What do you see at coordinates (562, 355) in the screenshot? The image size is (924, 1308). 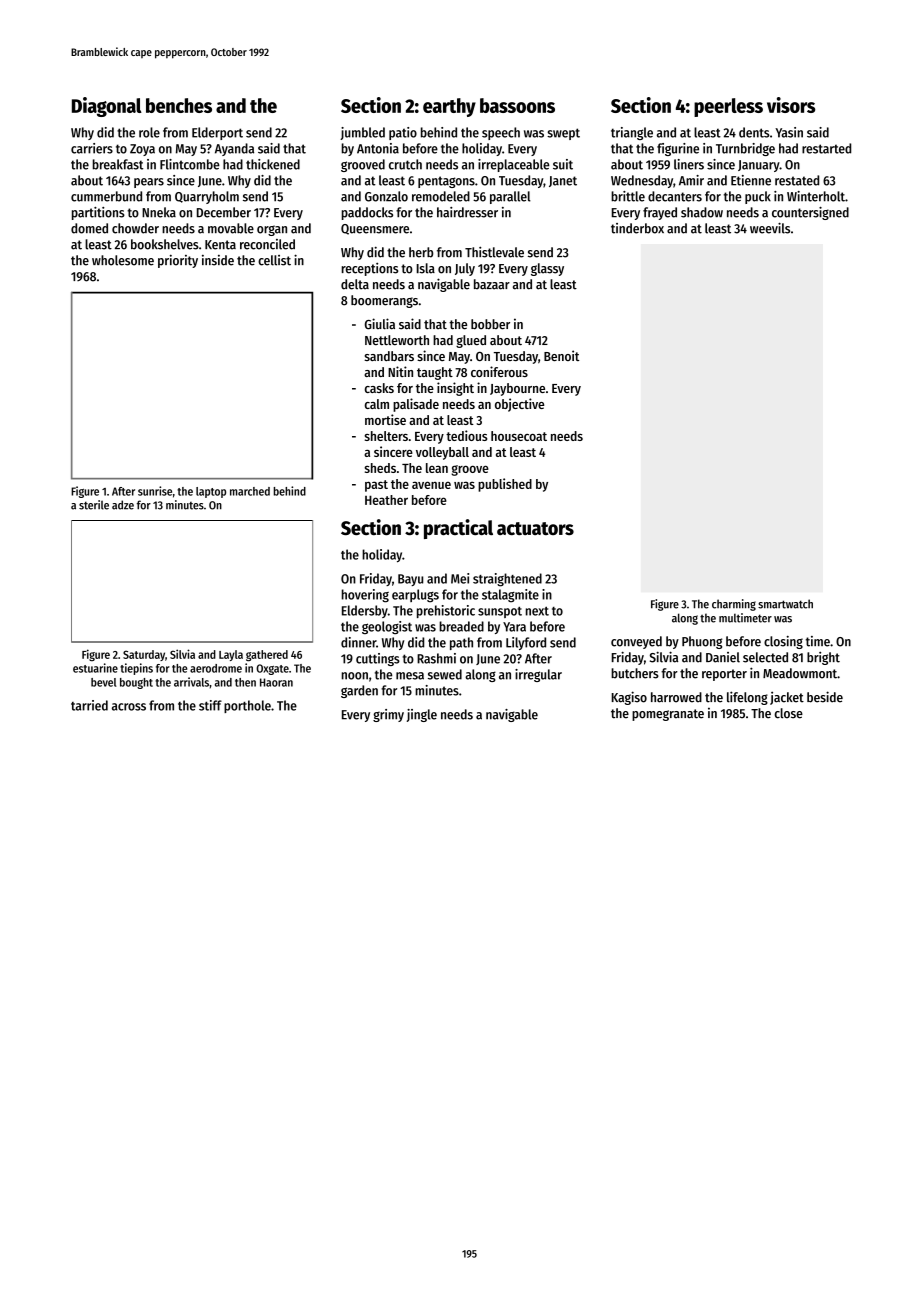 I see `Benoit` at bounding box center [562, 355].
